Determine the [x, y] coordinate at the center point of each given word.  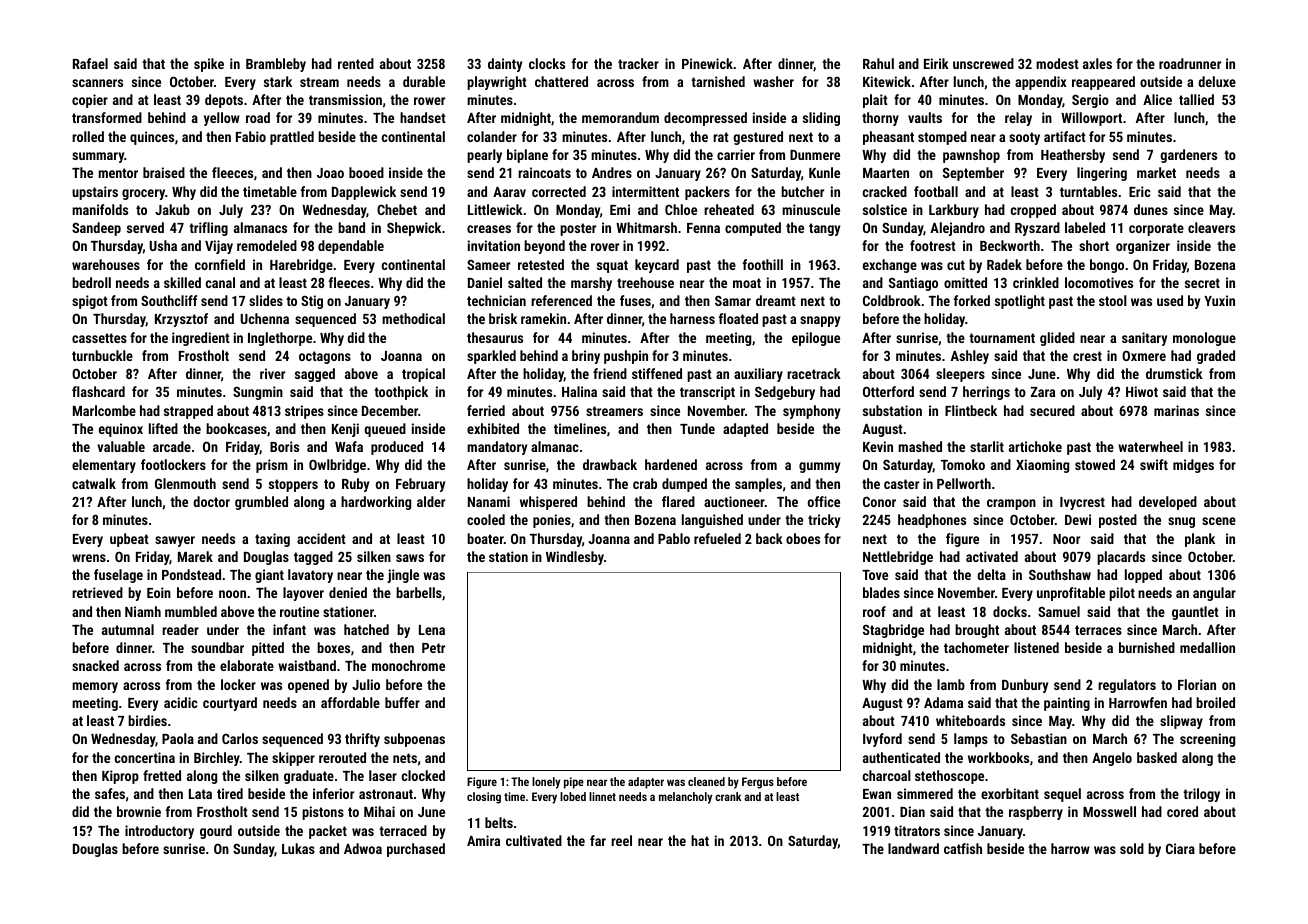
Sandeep [96, 229]
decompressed [705, 119]
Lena [432, 630]
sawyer [175, 541]
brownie [139, 811]
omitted [965, 282]
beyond [544, 247]
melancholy [685, 798]
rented [356, 63]
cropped [1033, 211]
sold [1132, 848]
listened [1036, 647]
